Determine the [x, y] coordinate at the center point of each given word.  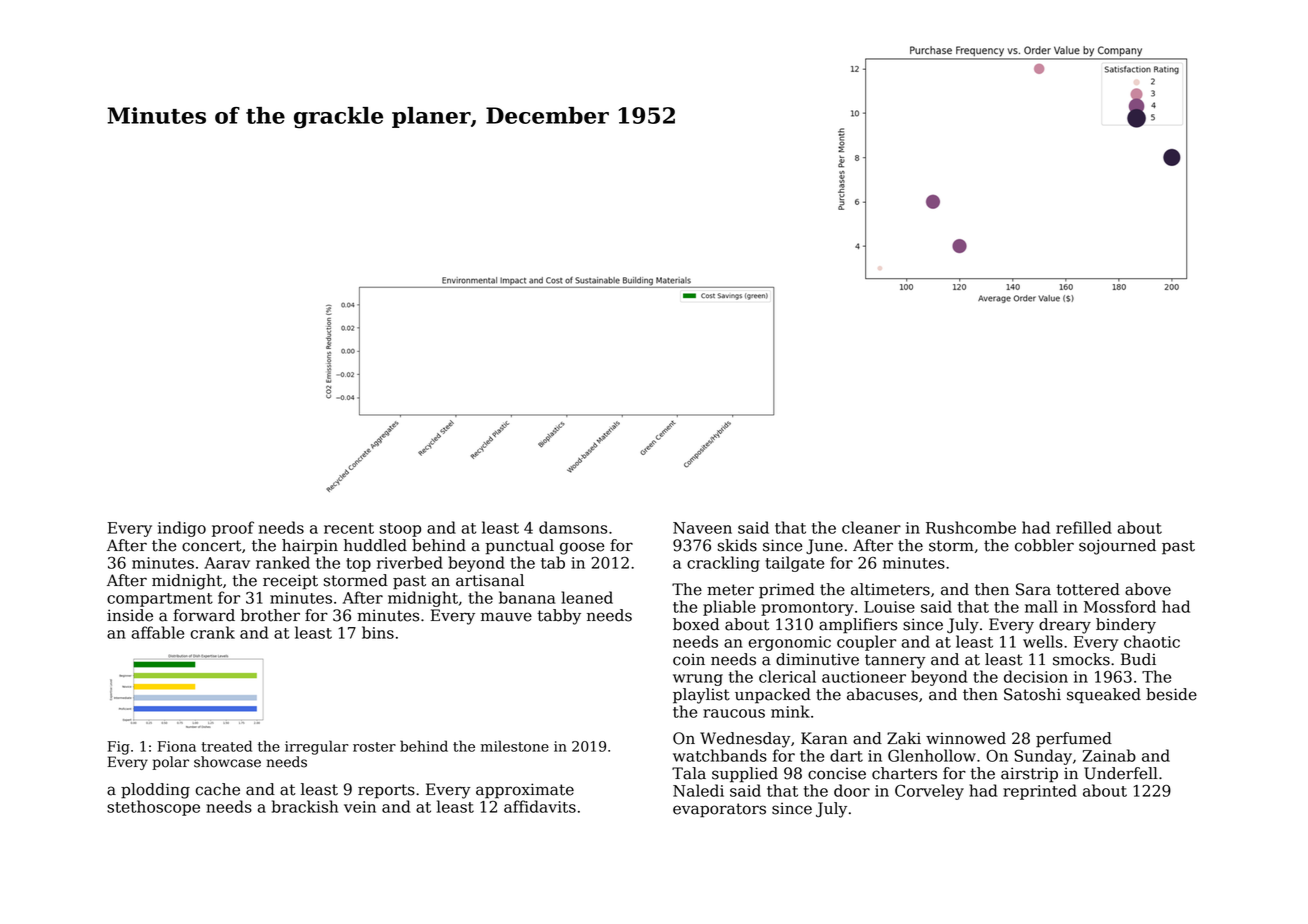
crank [212, 632]
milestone [515, 746]
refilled [1084, 527]
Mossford [1120, 606]
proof [233, 529]
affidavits [540, 806]
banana [527, 597]
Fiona [176, 746]
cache [218, 789]
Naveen [702, 528]
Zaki [904, 738]
